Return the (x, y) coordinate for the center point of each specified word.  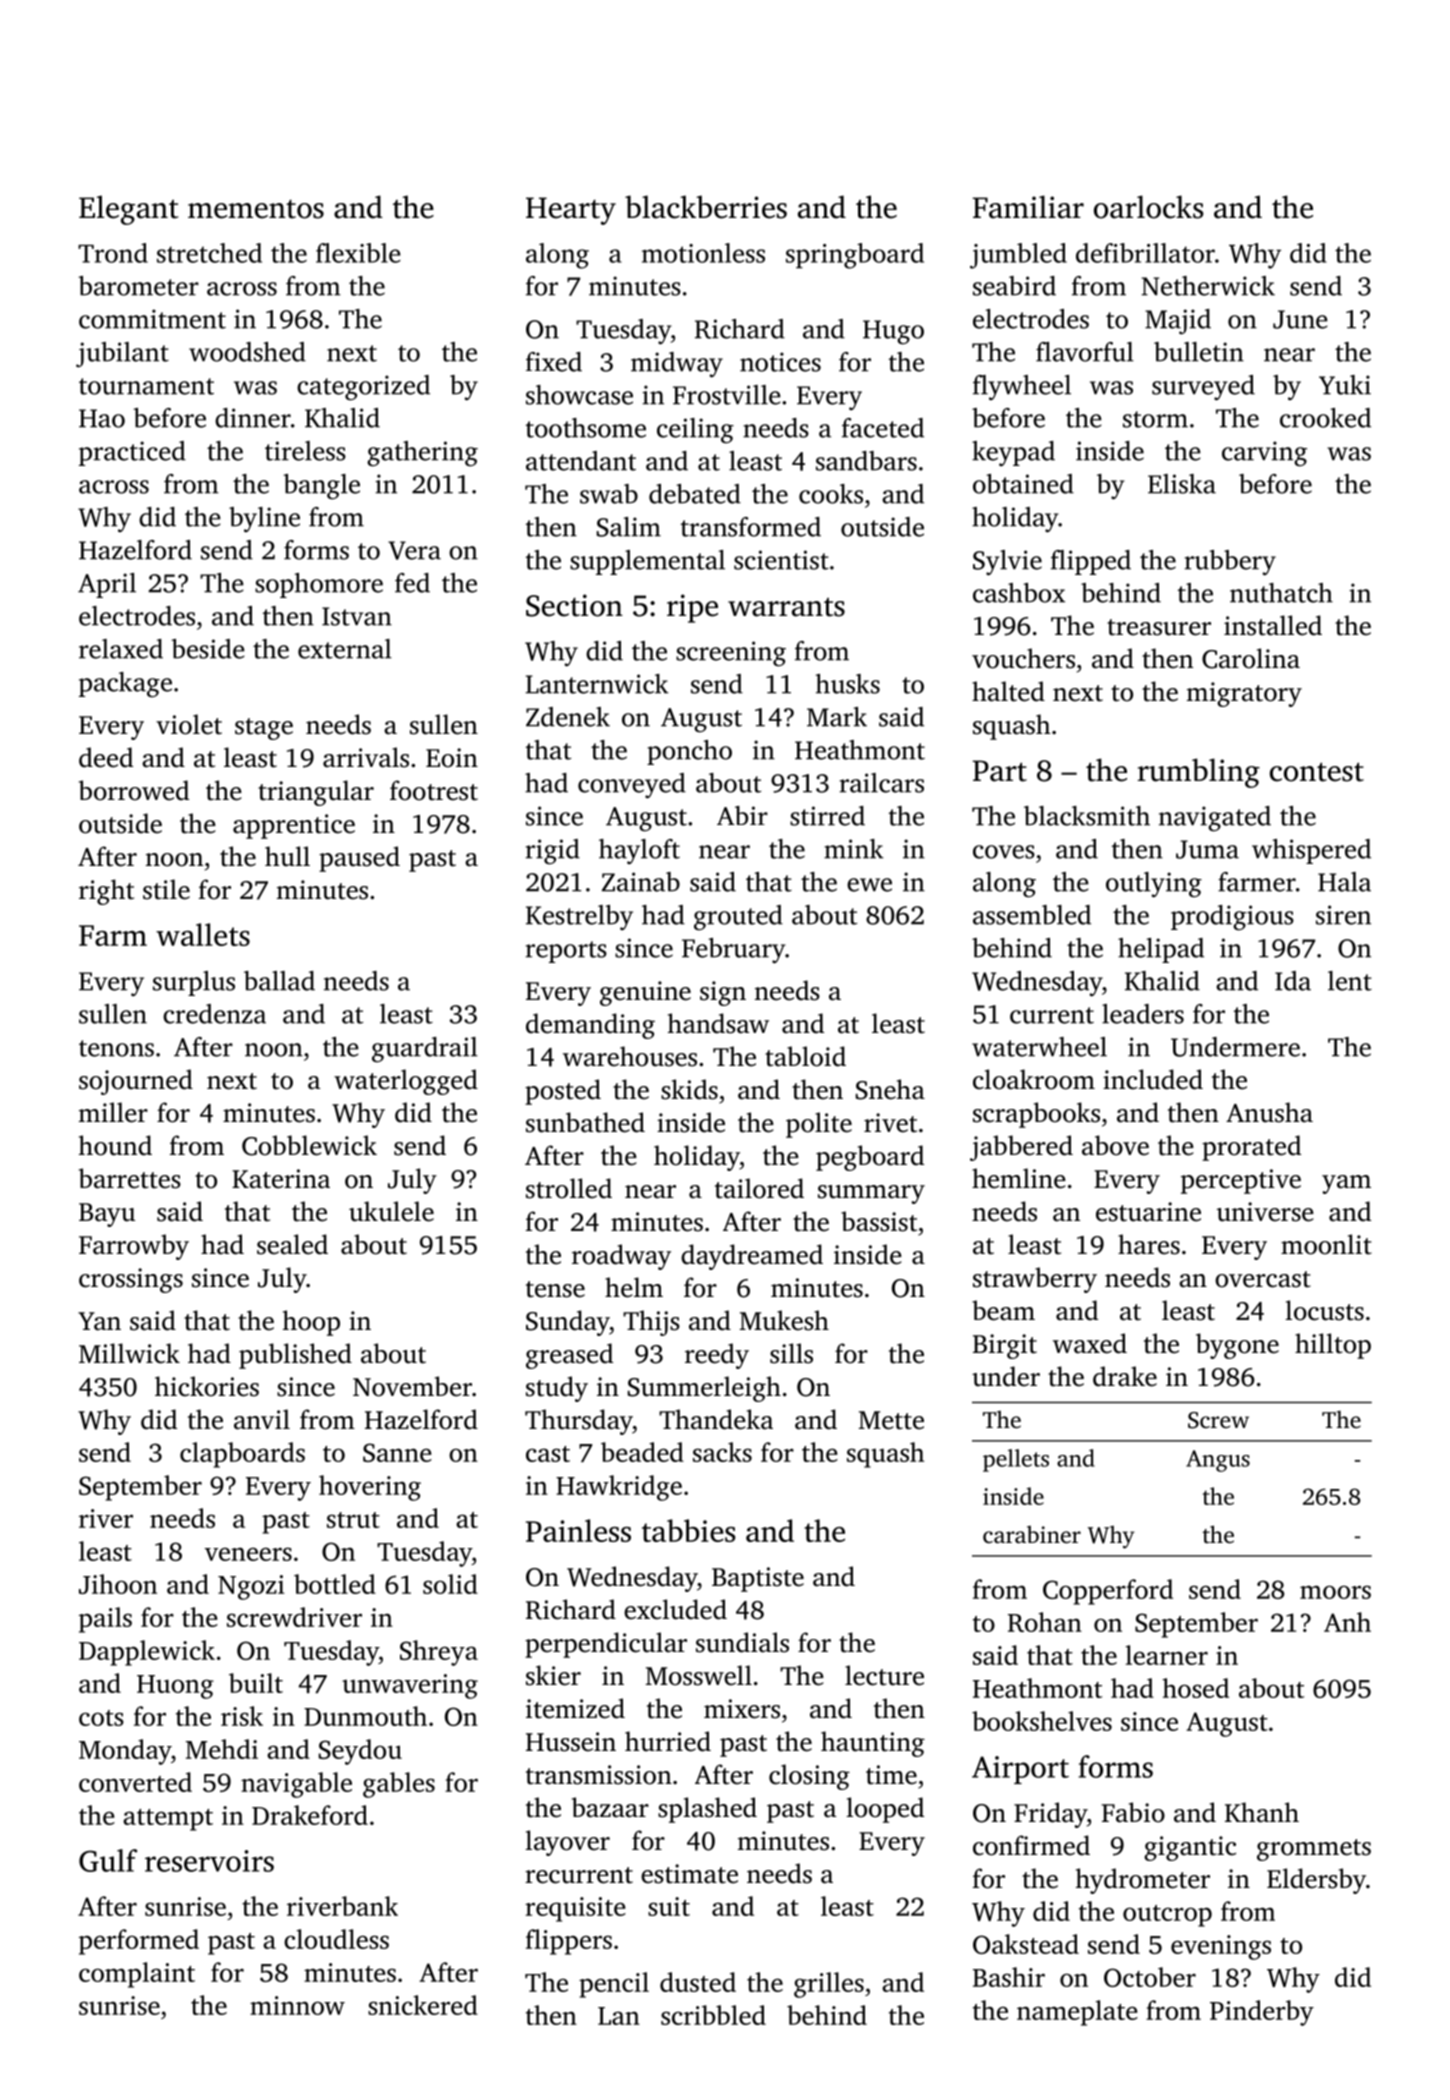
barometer (138, 286)
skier (553, 1675)
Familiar (1028, 207)
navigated (1215, 819)
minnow (297, 2005)
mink (854, 849)
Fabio (1133, 1812)
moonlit (1326, 1244)
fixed (554, 362)
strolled (569, 1188)
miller (113, 1112)
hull (287, 856)
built (256, 1683)
